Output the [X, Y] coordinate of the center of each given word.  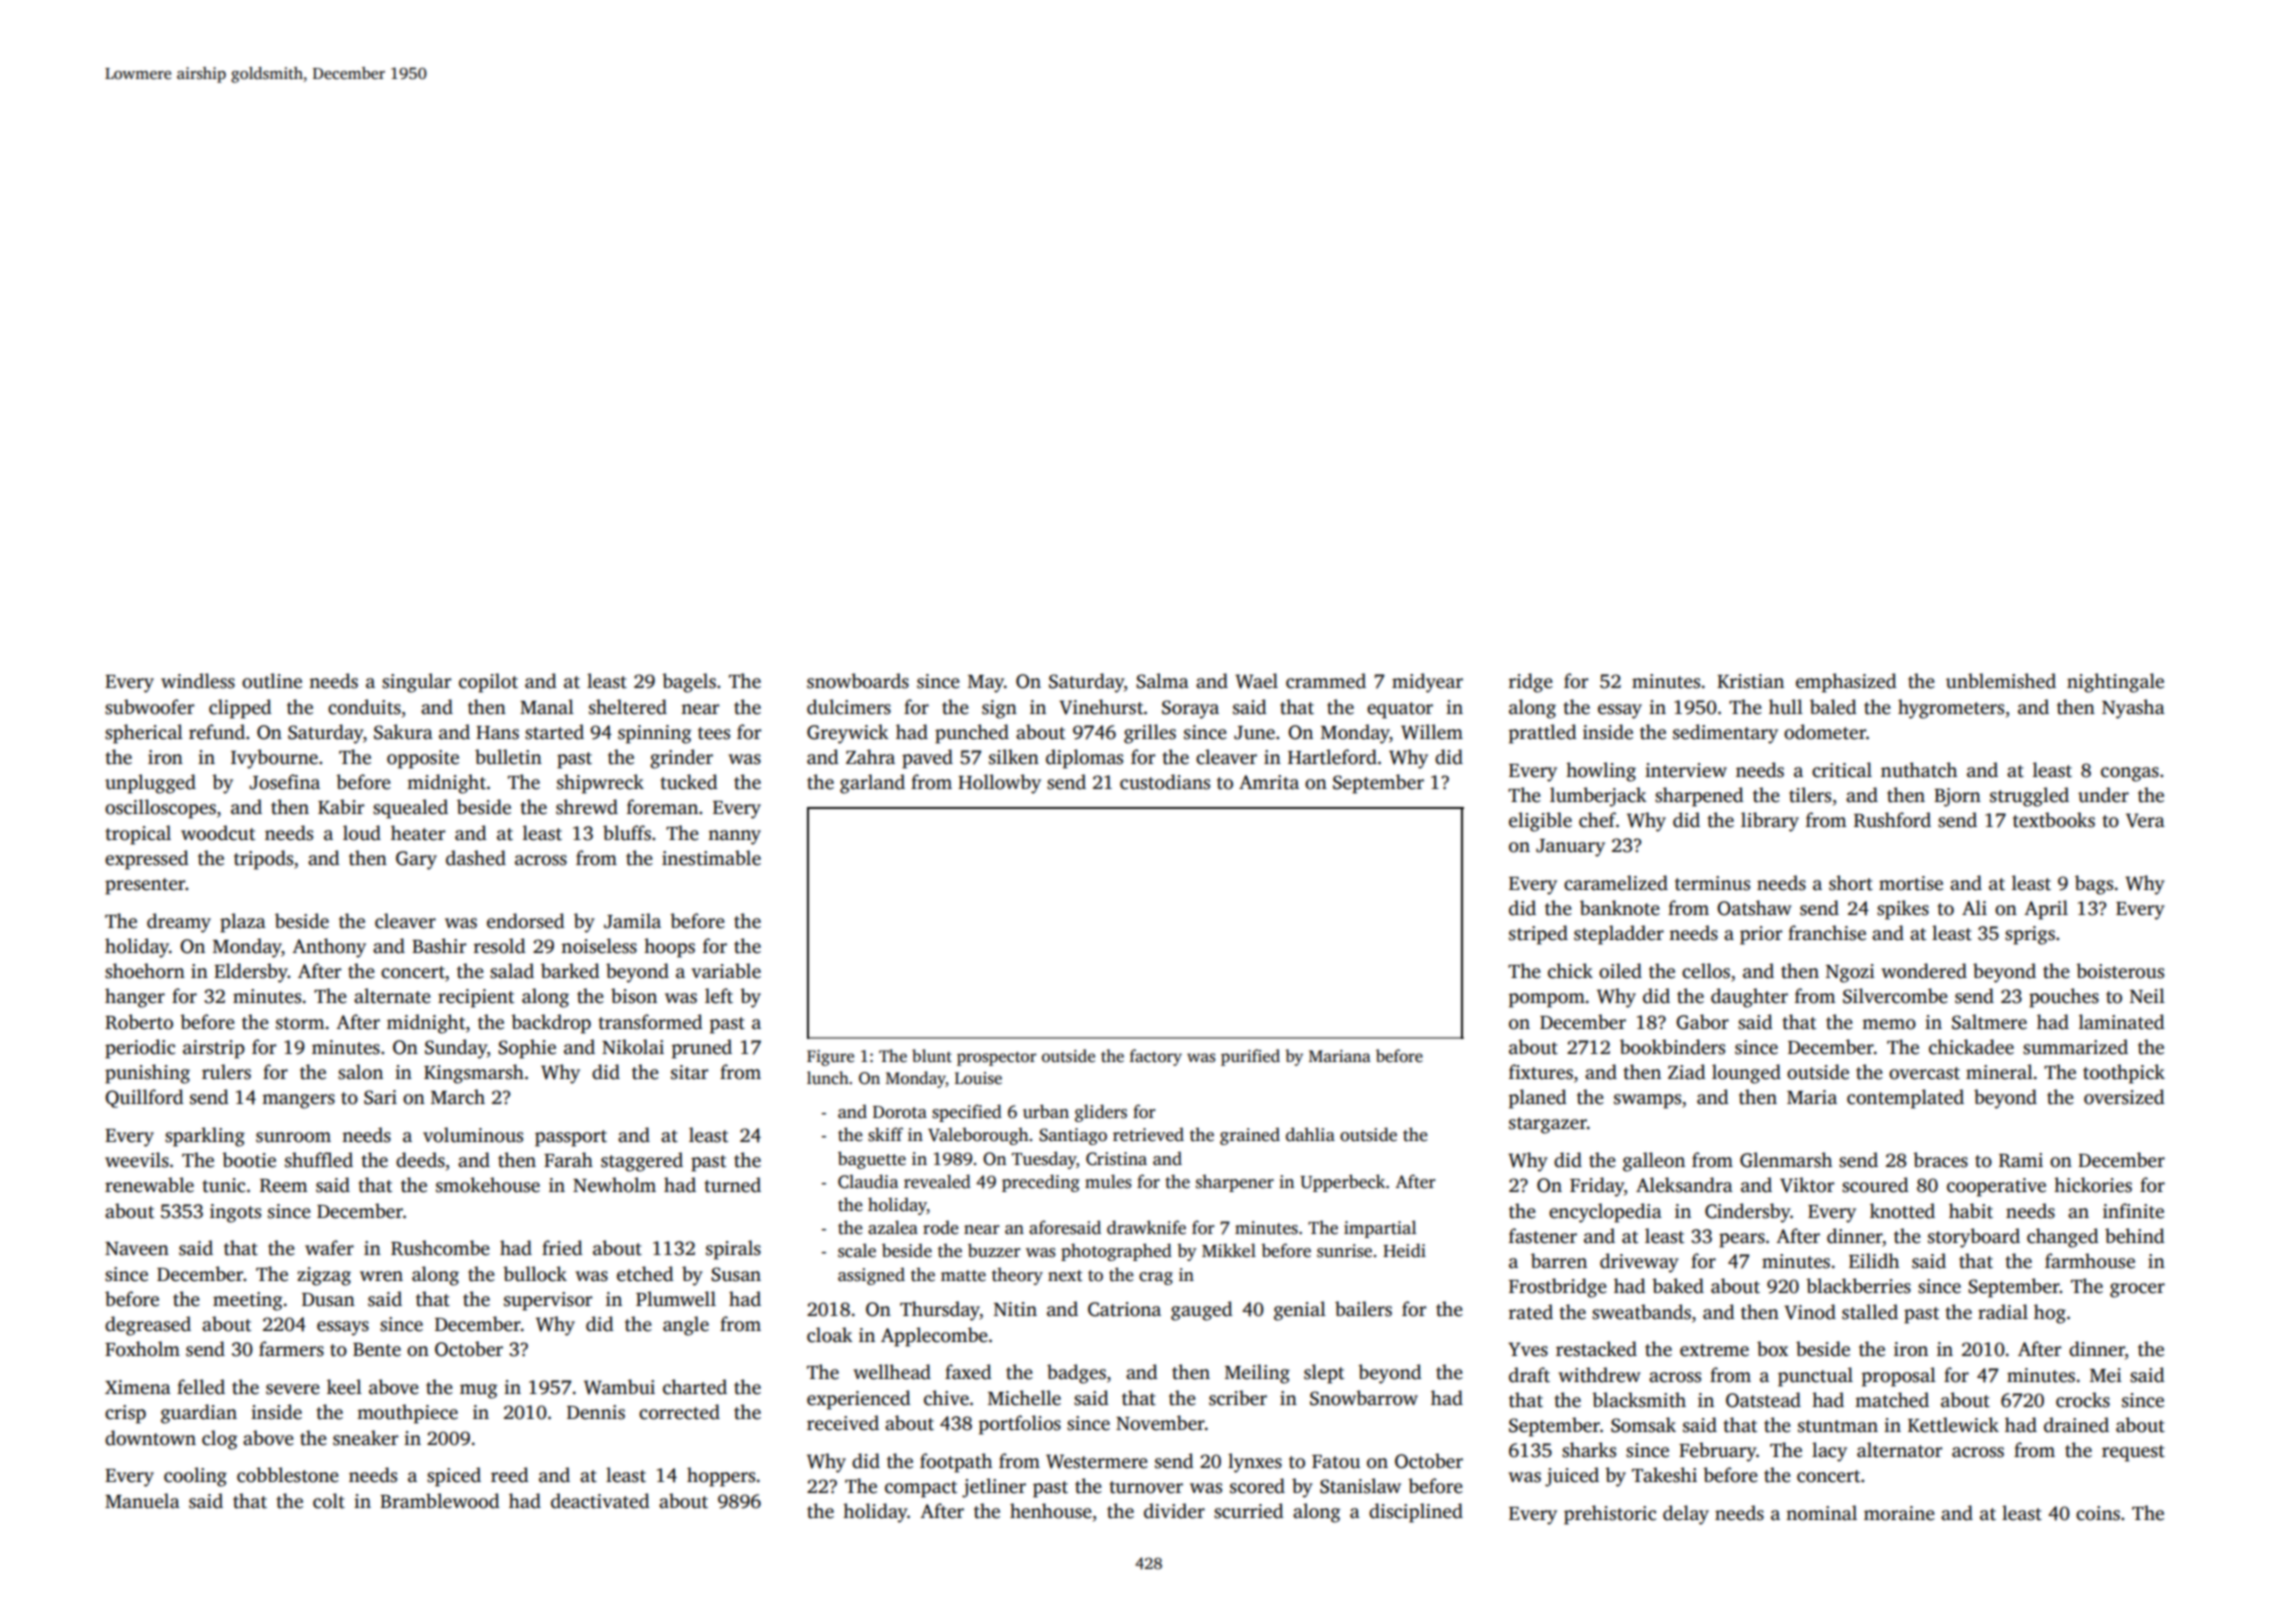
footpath [956, 1463]
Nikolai [633, 1047]
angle [686, 1326]
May [986, 684]
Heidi [1404, 1250]
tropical [138, 835]
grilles [1150, 734]
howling [1601, 772]
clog [219, 1440]
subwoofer [149, 707]
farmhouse [2090, 1261]
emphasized [1846, 683]
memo [1889, 1024]
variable [726, 971]
